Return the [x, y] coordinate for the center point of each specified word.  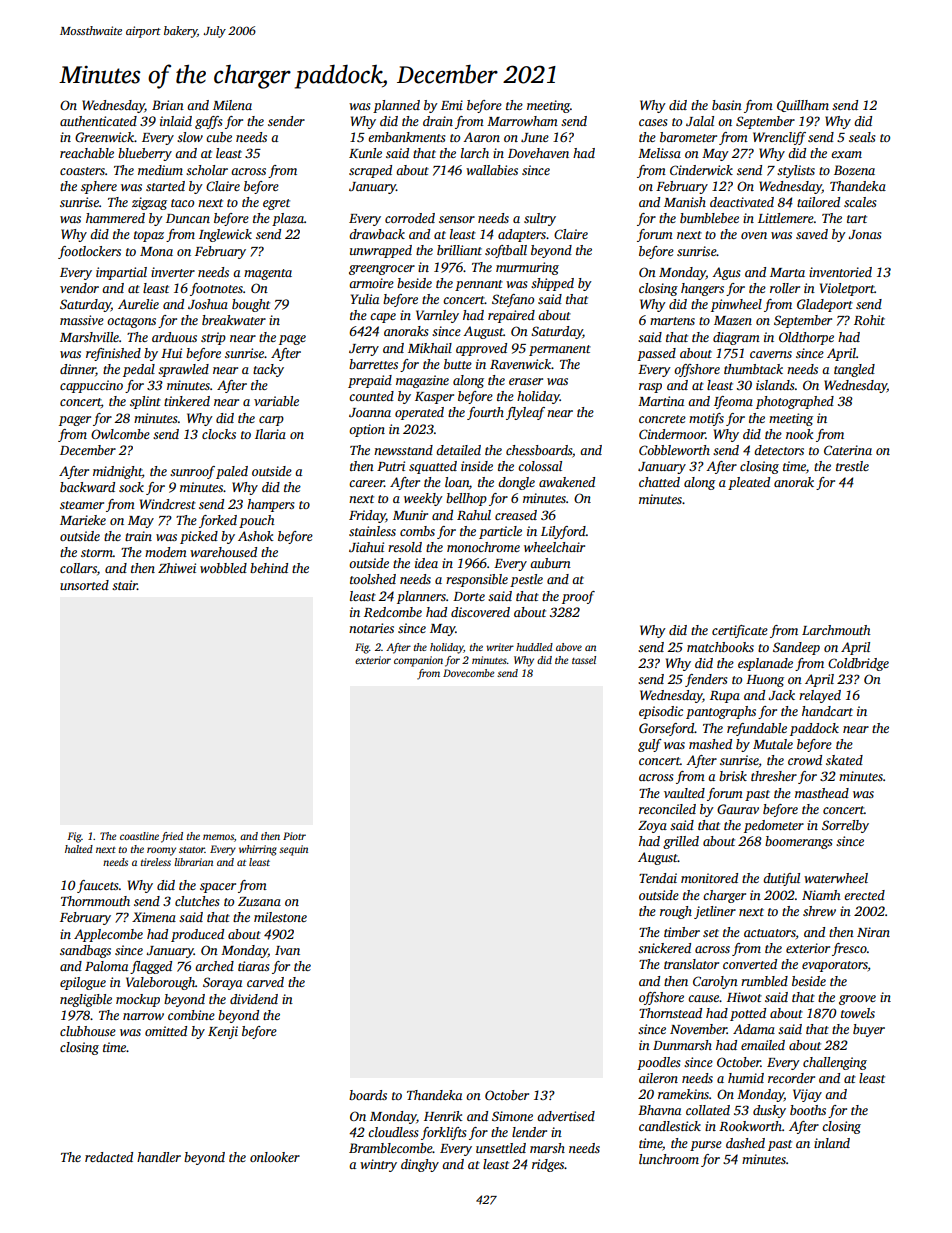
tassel [584, 660]
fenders [706, 680]
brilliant [459, 250]
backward [87, 487]
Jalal [700, 121]
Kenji [223, 1032]
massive [82, 320]
